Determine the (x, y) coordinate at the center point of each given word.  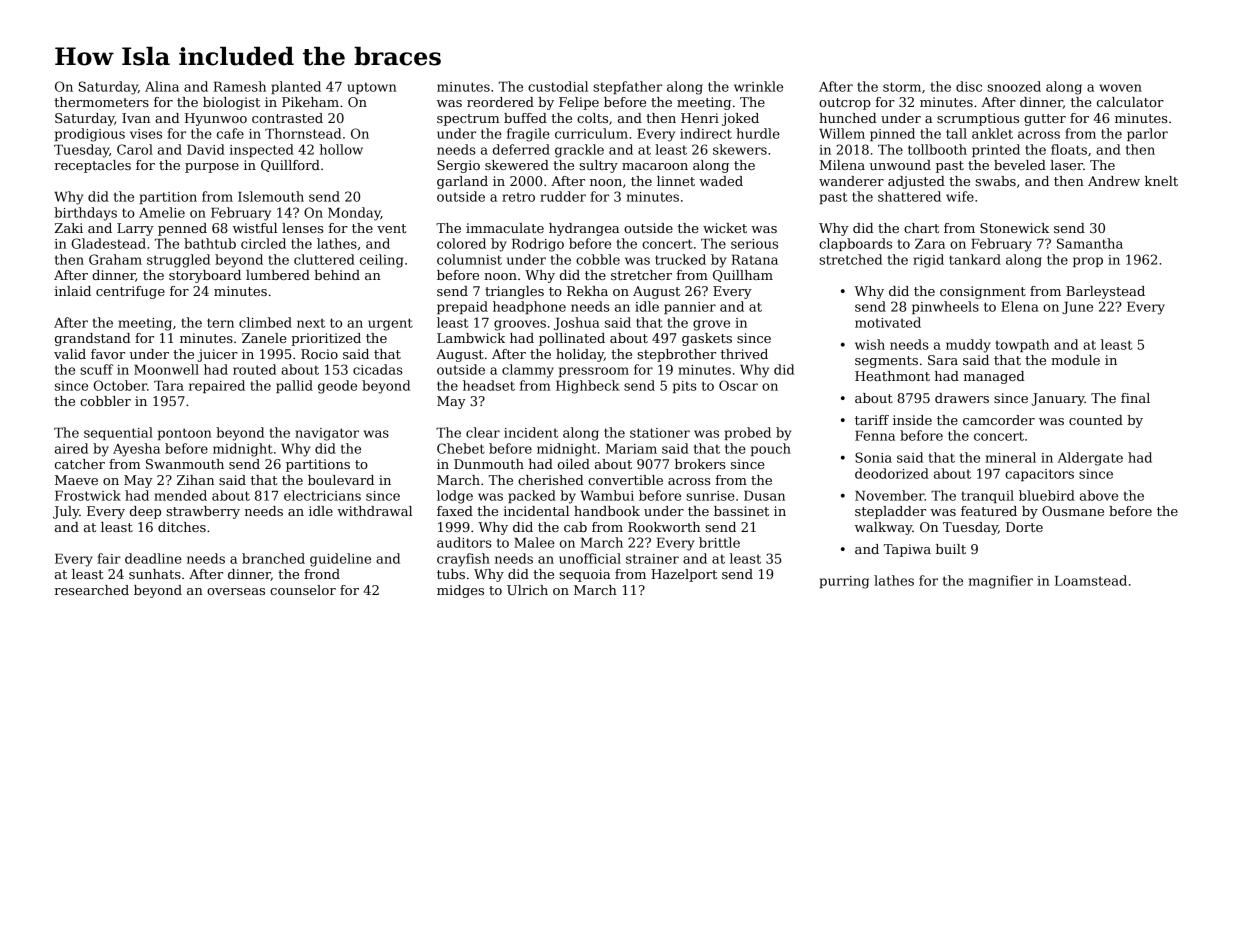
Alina (162, 86)
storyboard (205, 276)
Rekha (587, 291)
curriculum (591, 133)
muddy (968, 346)
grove (711, 325)
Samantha (1090, 243)
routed (254, 369)
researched (92, 590)
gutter (1045, 120)
